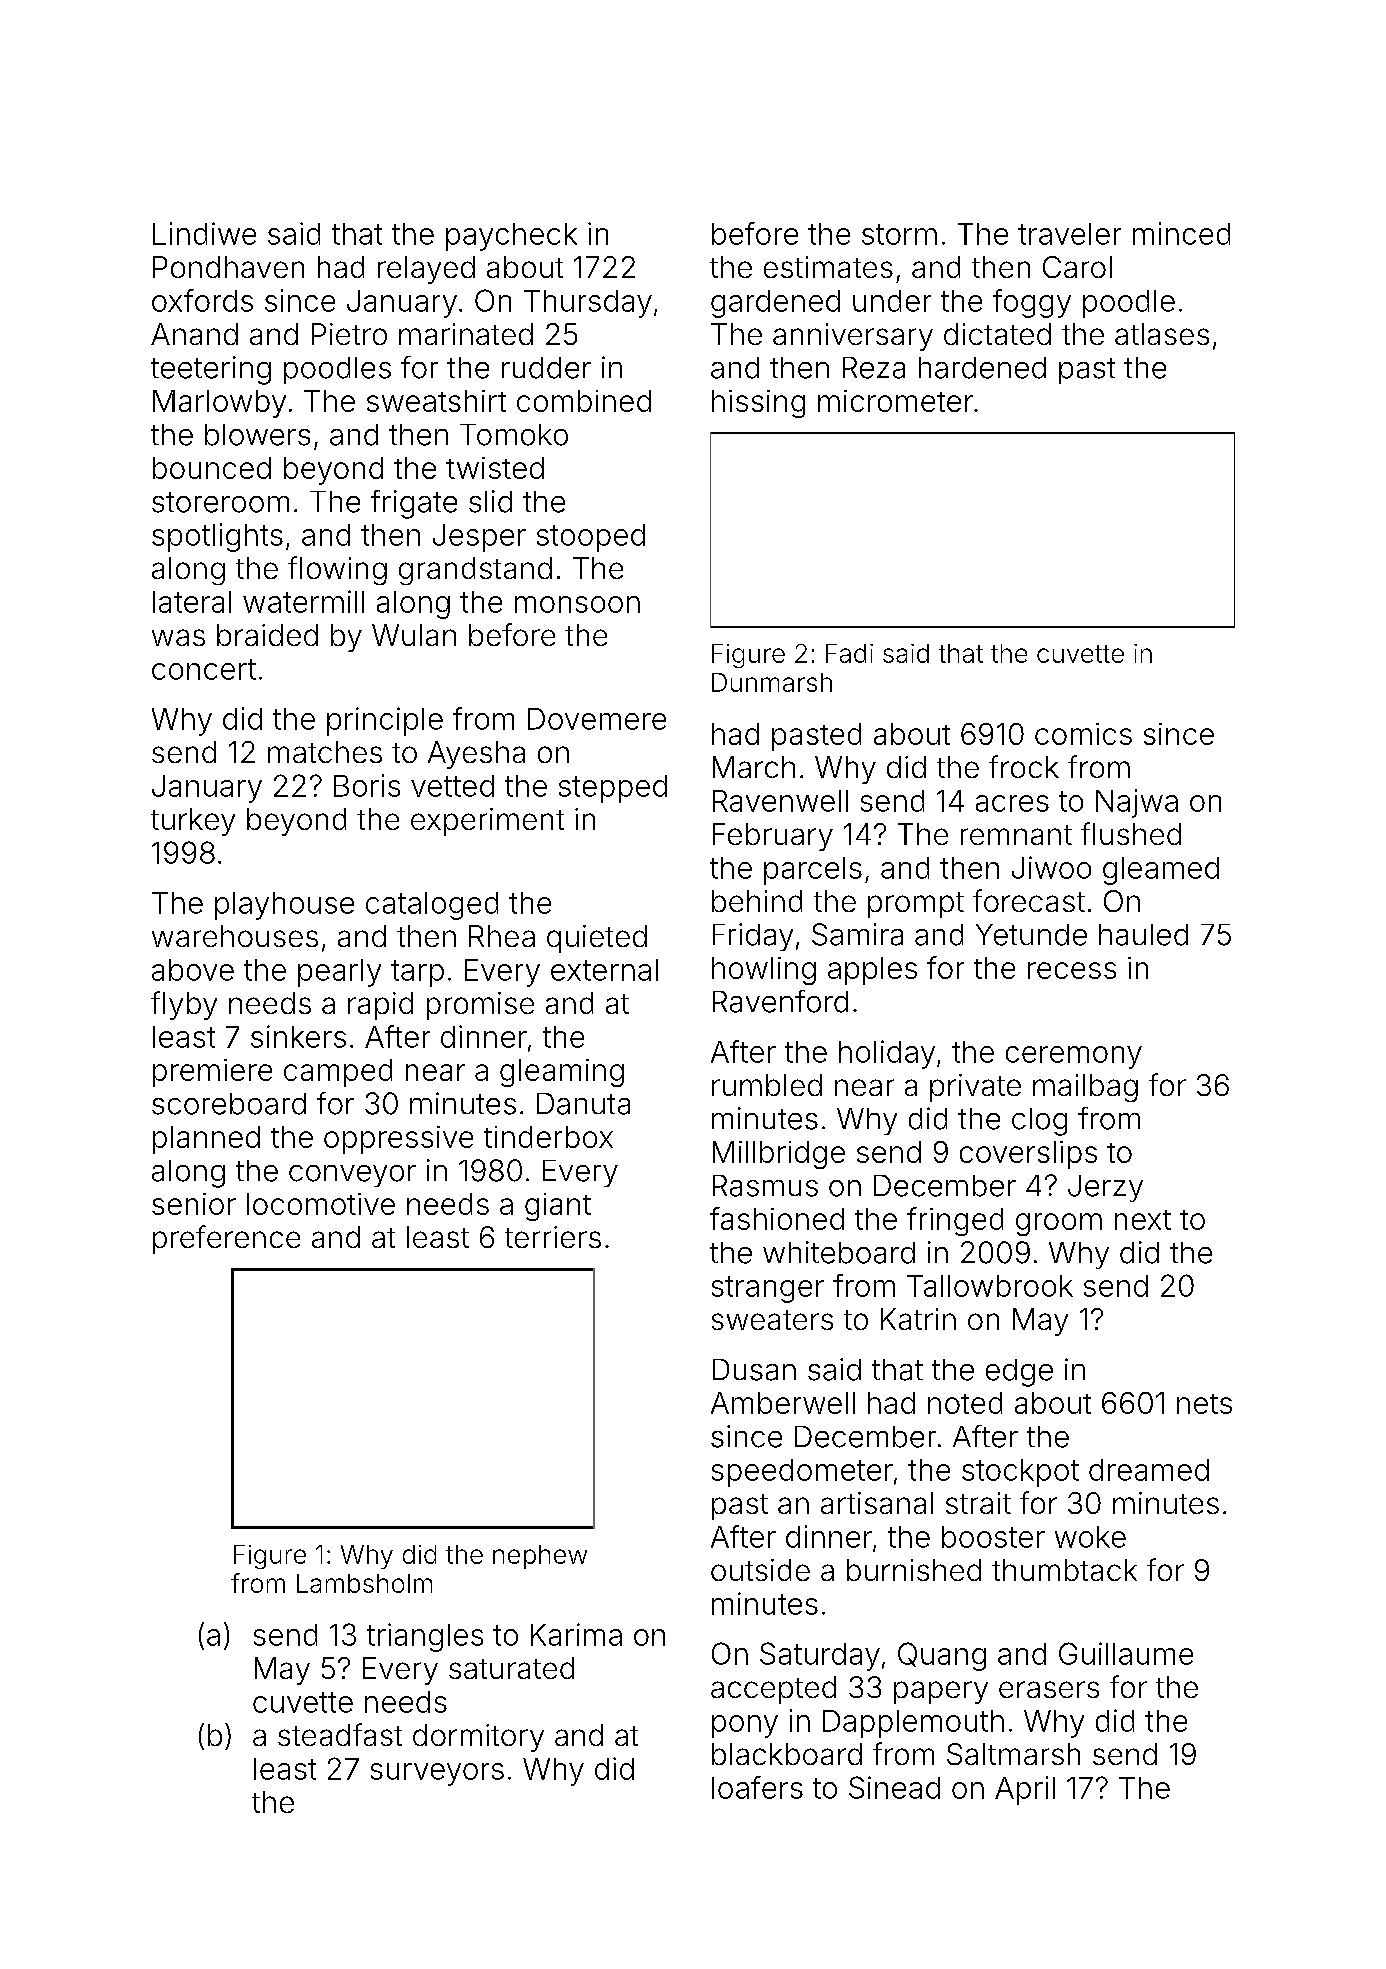  I want to click on rumbled, so click(767, 1085).
